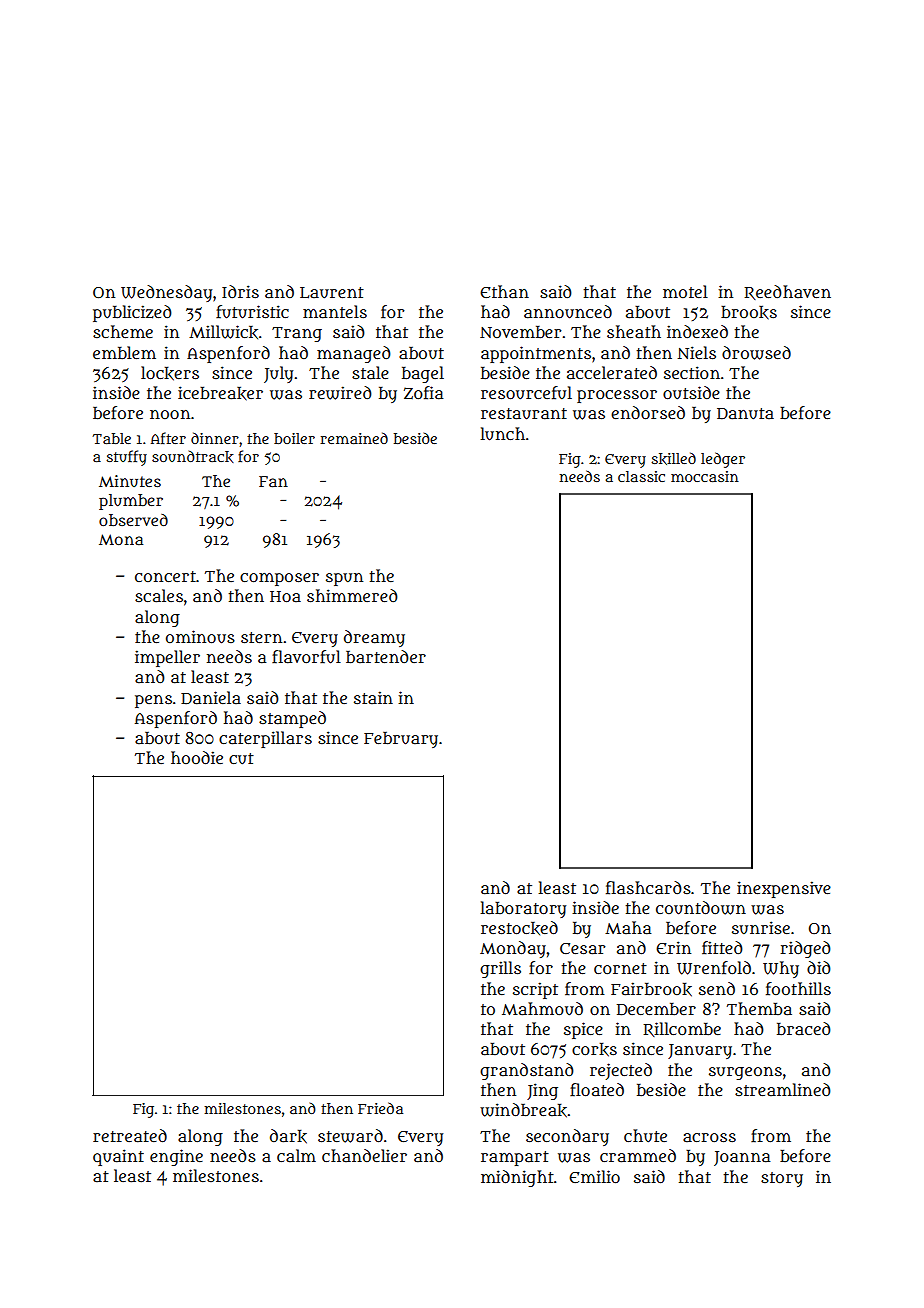 The height and width of the document is (1308, 924). What do you see at coordinates (782, 1179) in the document?
I see `story` at bounding box center [782, 1179].
